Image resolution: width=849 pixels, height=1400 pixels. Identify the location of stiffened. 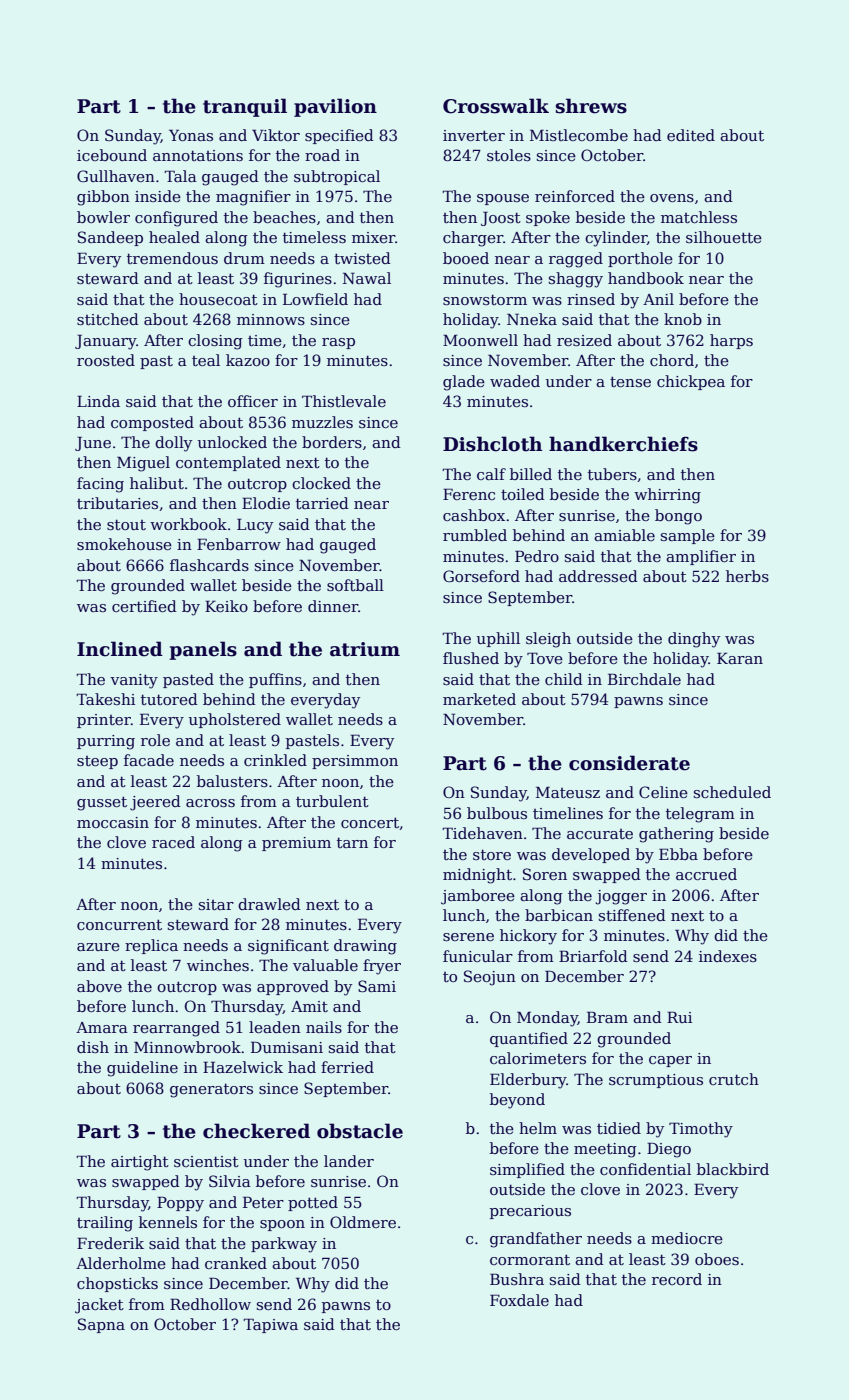
(632, 915).
